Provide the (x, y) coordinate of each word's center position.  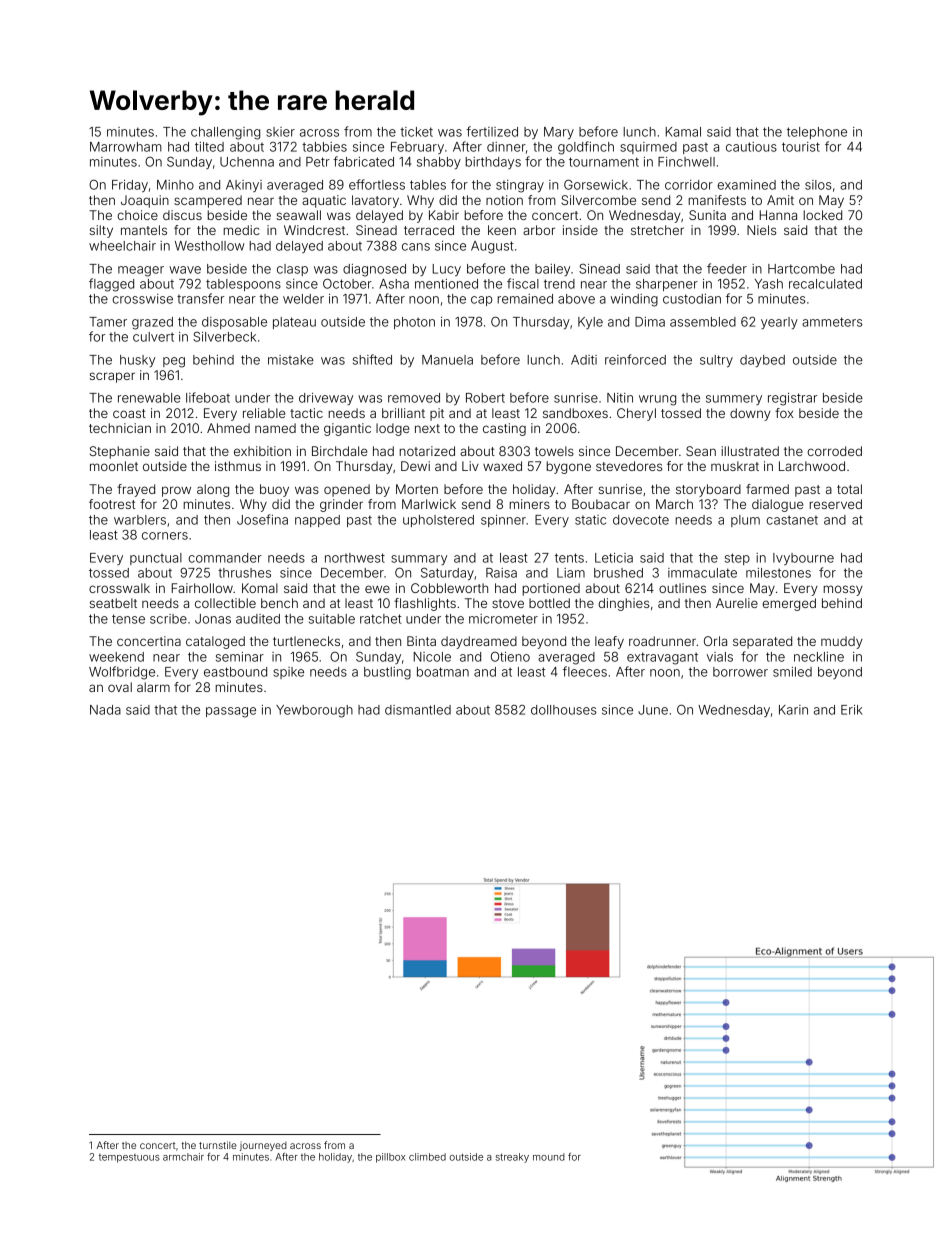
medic (241, 230)
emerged (789, 604)
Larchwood (812, 466)
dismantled (418, 710)
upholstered (438, 521)
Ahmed (228, 428)
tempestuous (129, 1158)
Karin (793, 710)
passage (231, 712)
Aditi (584, 360)
